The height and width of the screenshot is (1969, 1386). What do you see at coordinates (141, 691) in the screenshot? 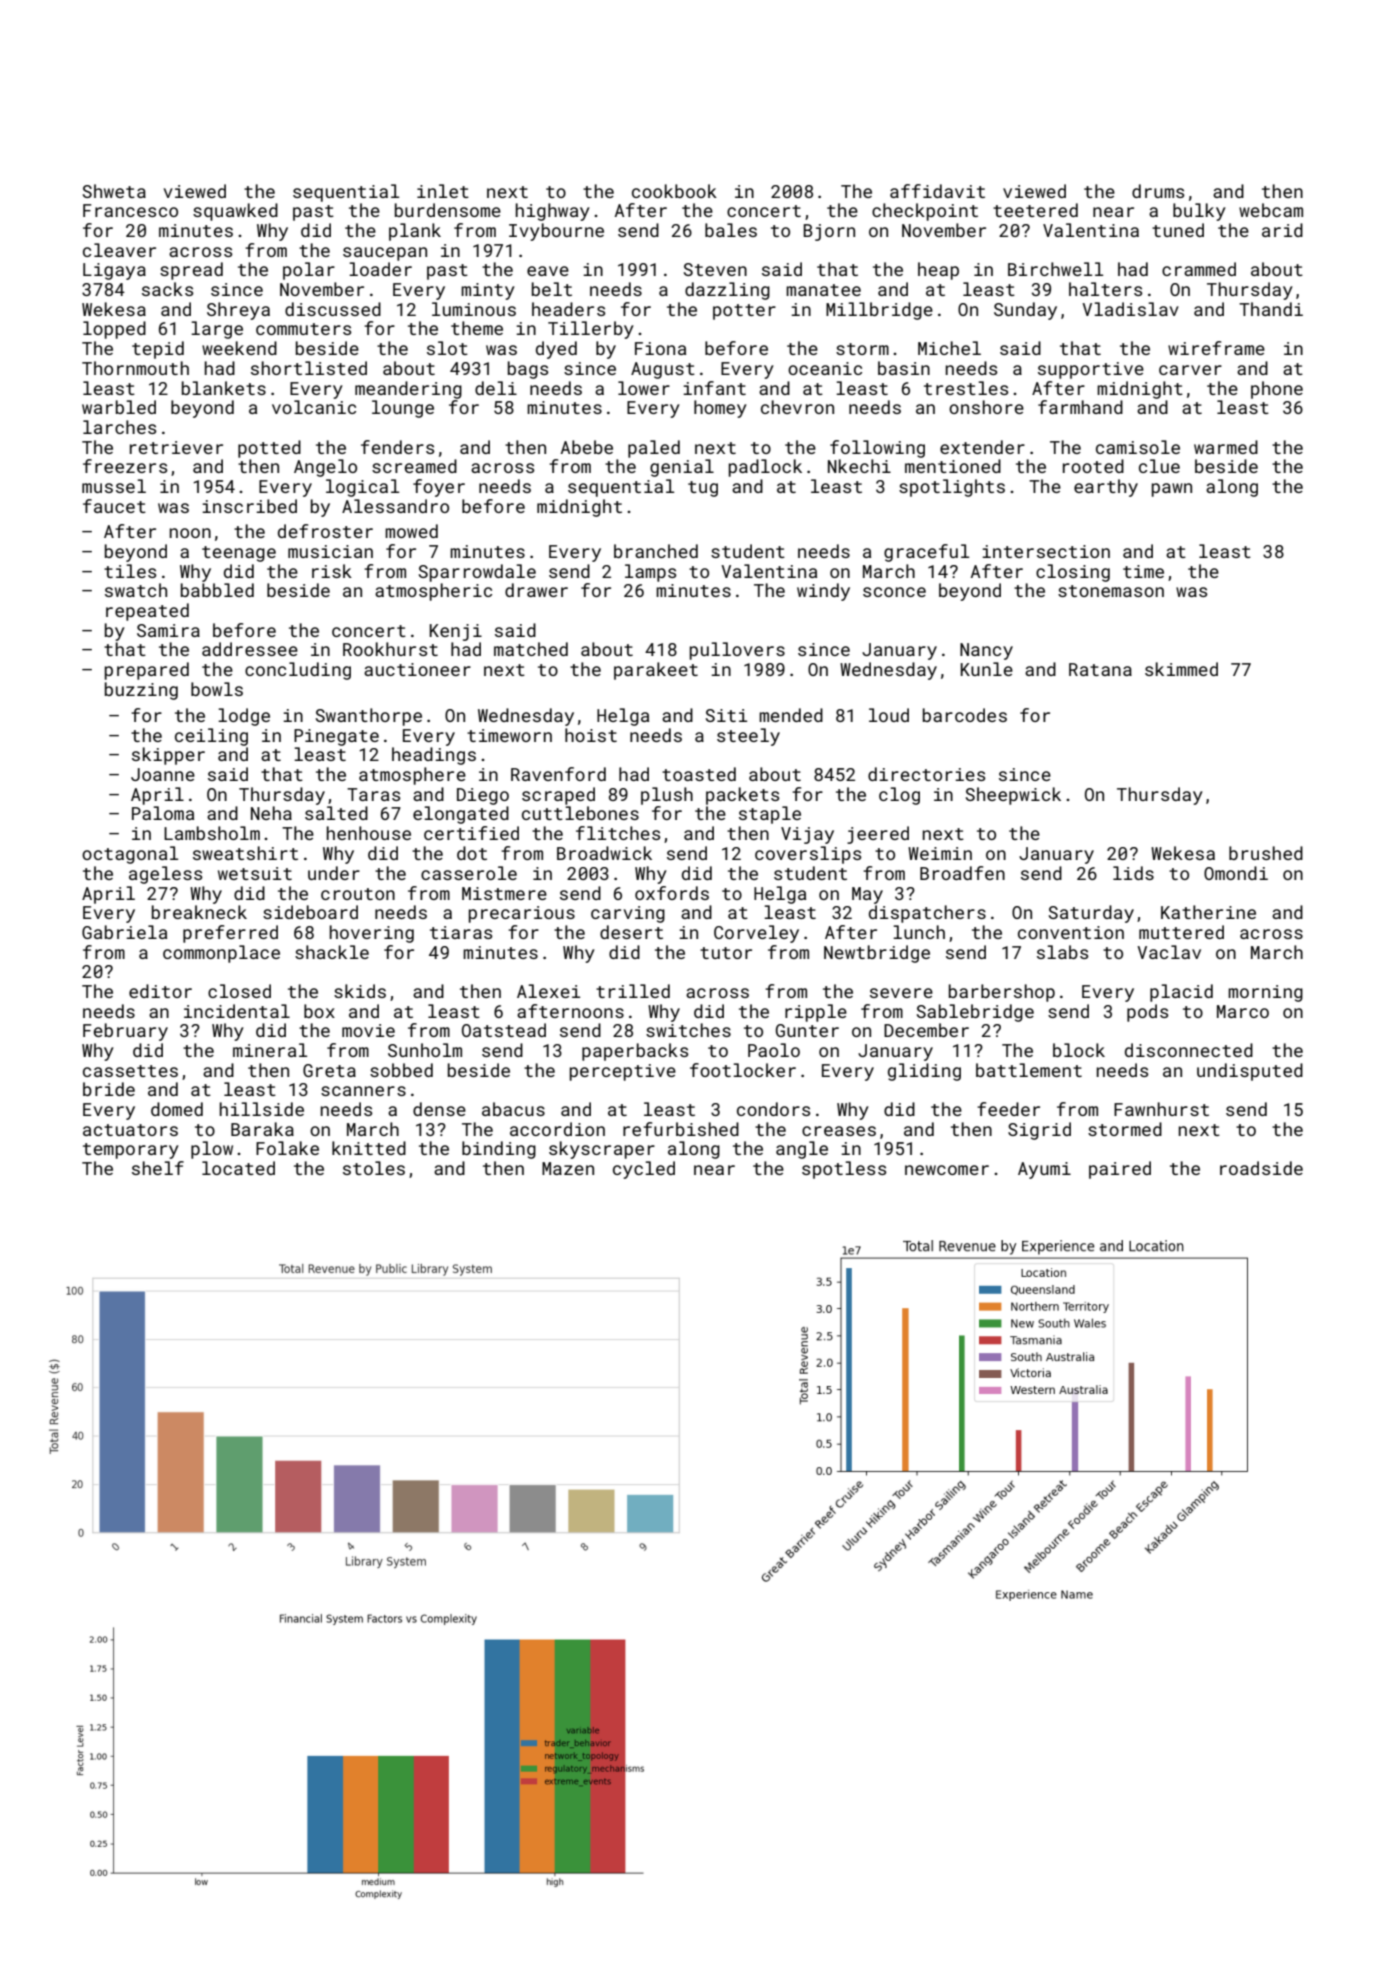
I see `buzzing` at bounding box center [141, 691].
